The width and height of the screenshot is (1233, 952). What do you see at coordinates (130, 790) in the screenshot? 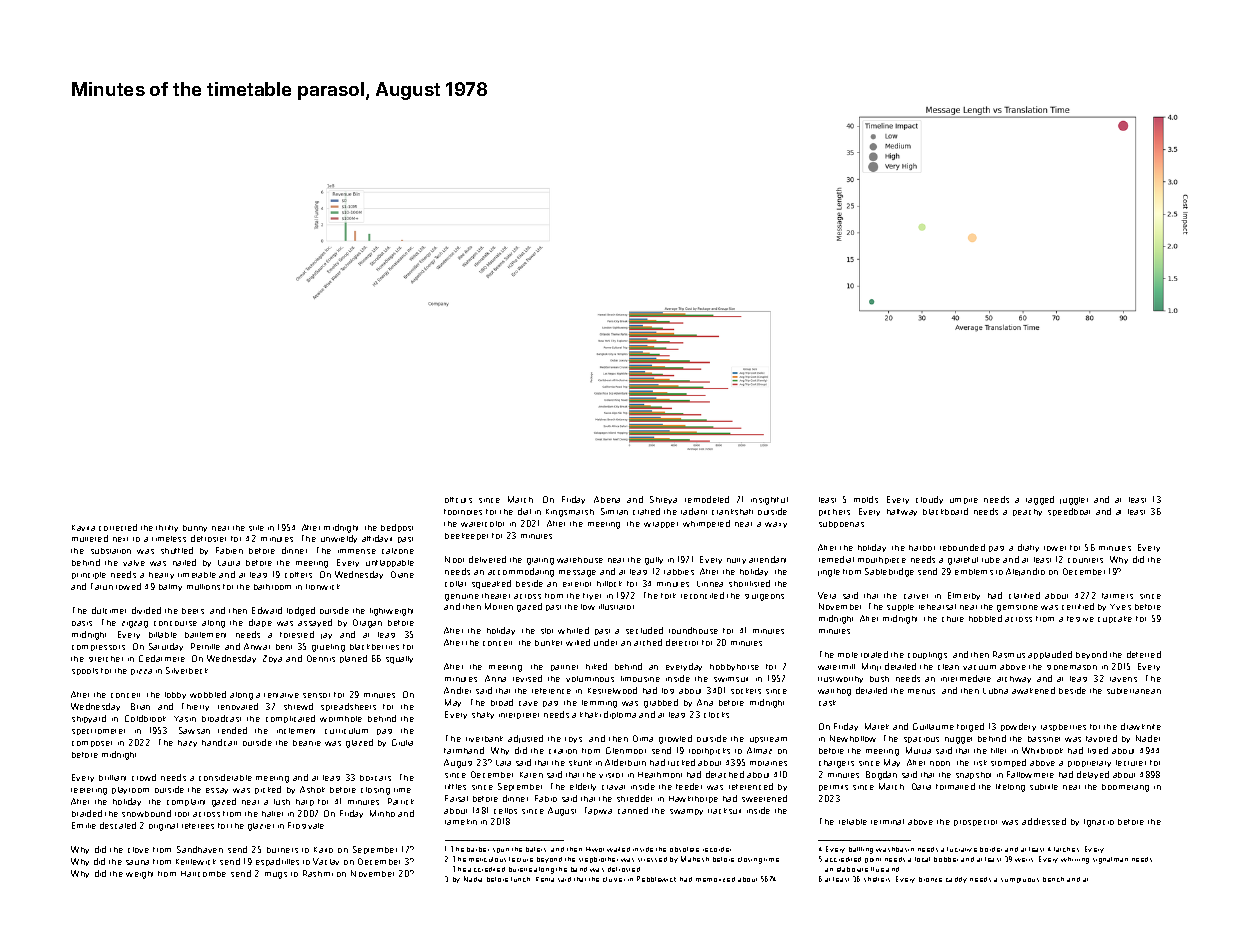
I see `playroom` at bounding box center [130, 790].
